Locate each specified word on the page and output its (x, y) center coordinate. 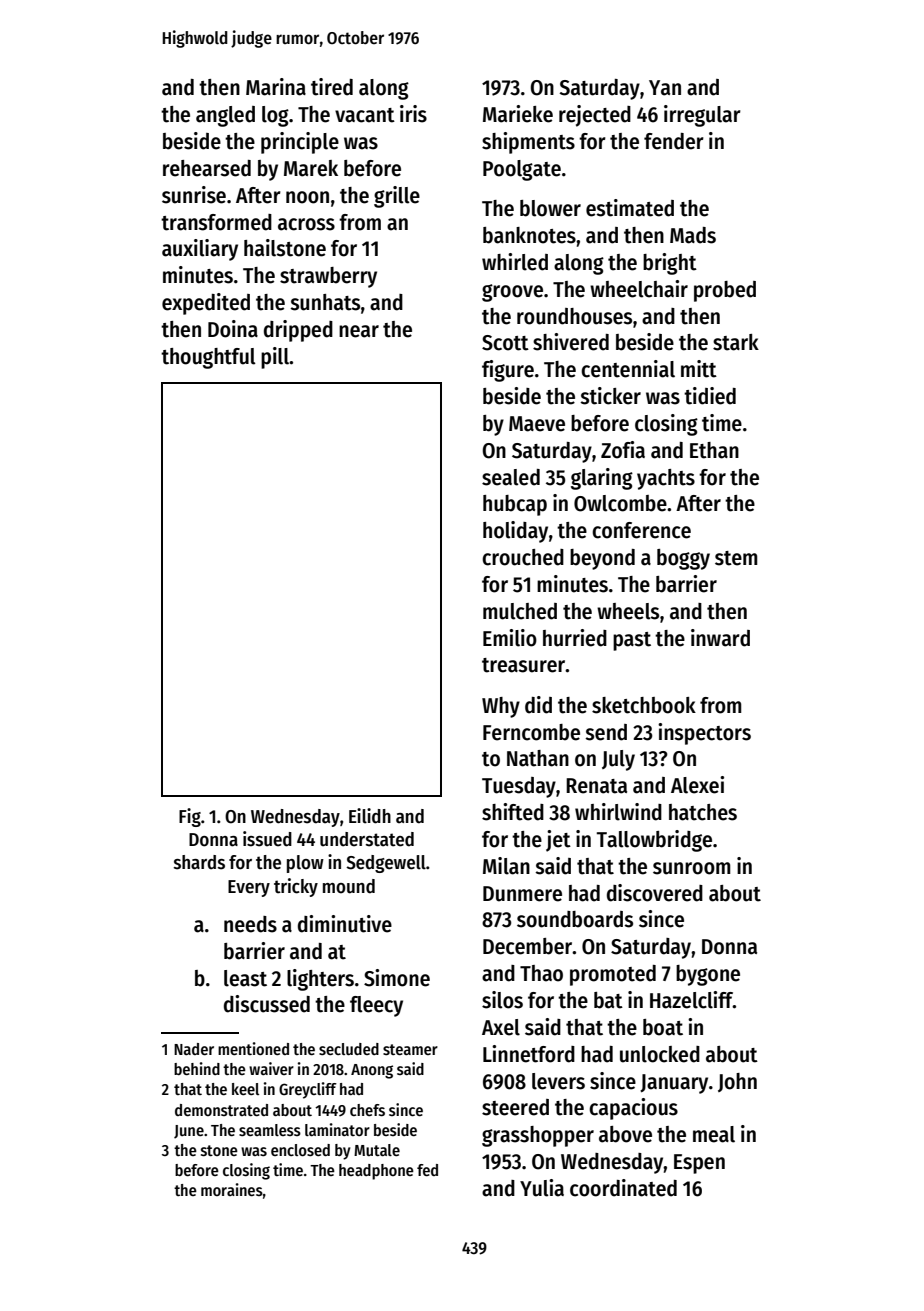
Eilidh (370, 816)
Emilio (510, 638)
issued (267, 839)
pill (275, 358)
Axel (501, 1027)
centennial (628, 369)
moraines (232, 1189)
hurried (575, 638)
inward (720, 638)
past (632, 641)
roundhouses (574, 316)
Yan (665, 88)
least (245, 978)
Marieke (518, 114)
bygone (708, 975)
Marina (276, 87)
